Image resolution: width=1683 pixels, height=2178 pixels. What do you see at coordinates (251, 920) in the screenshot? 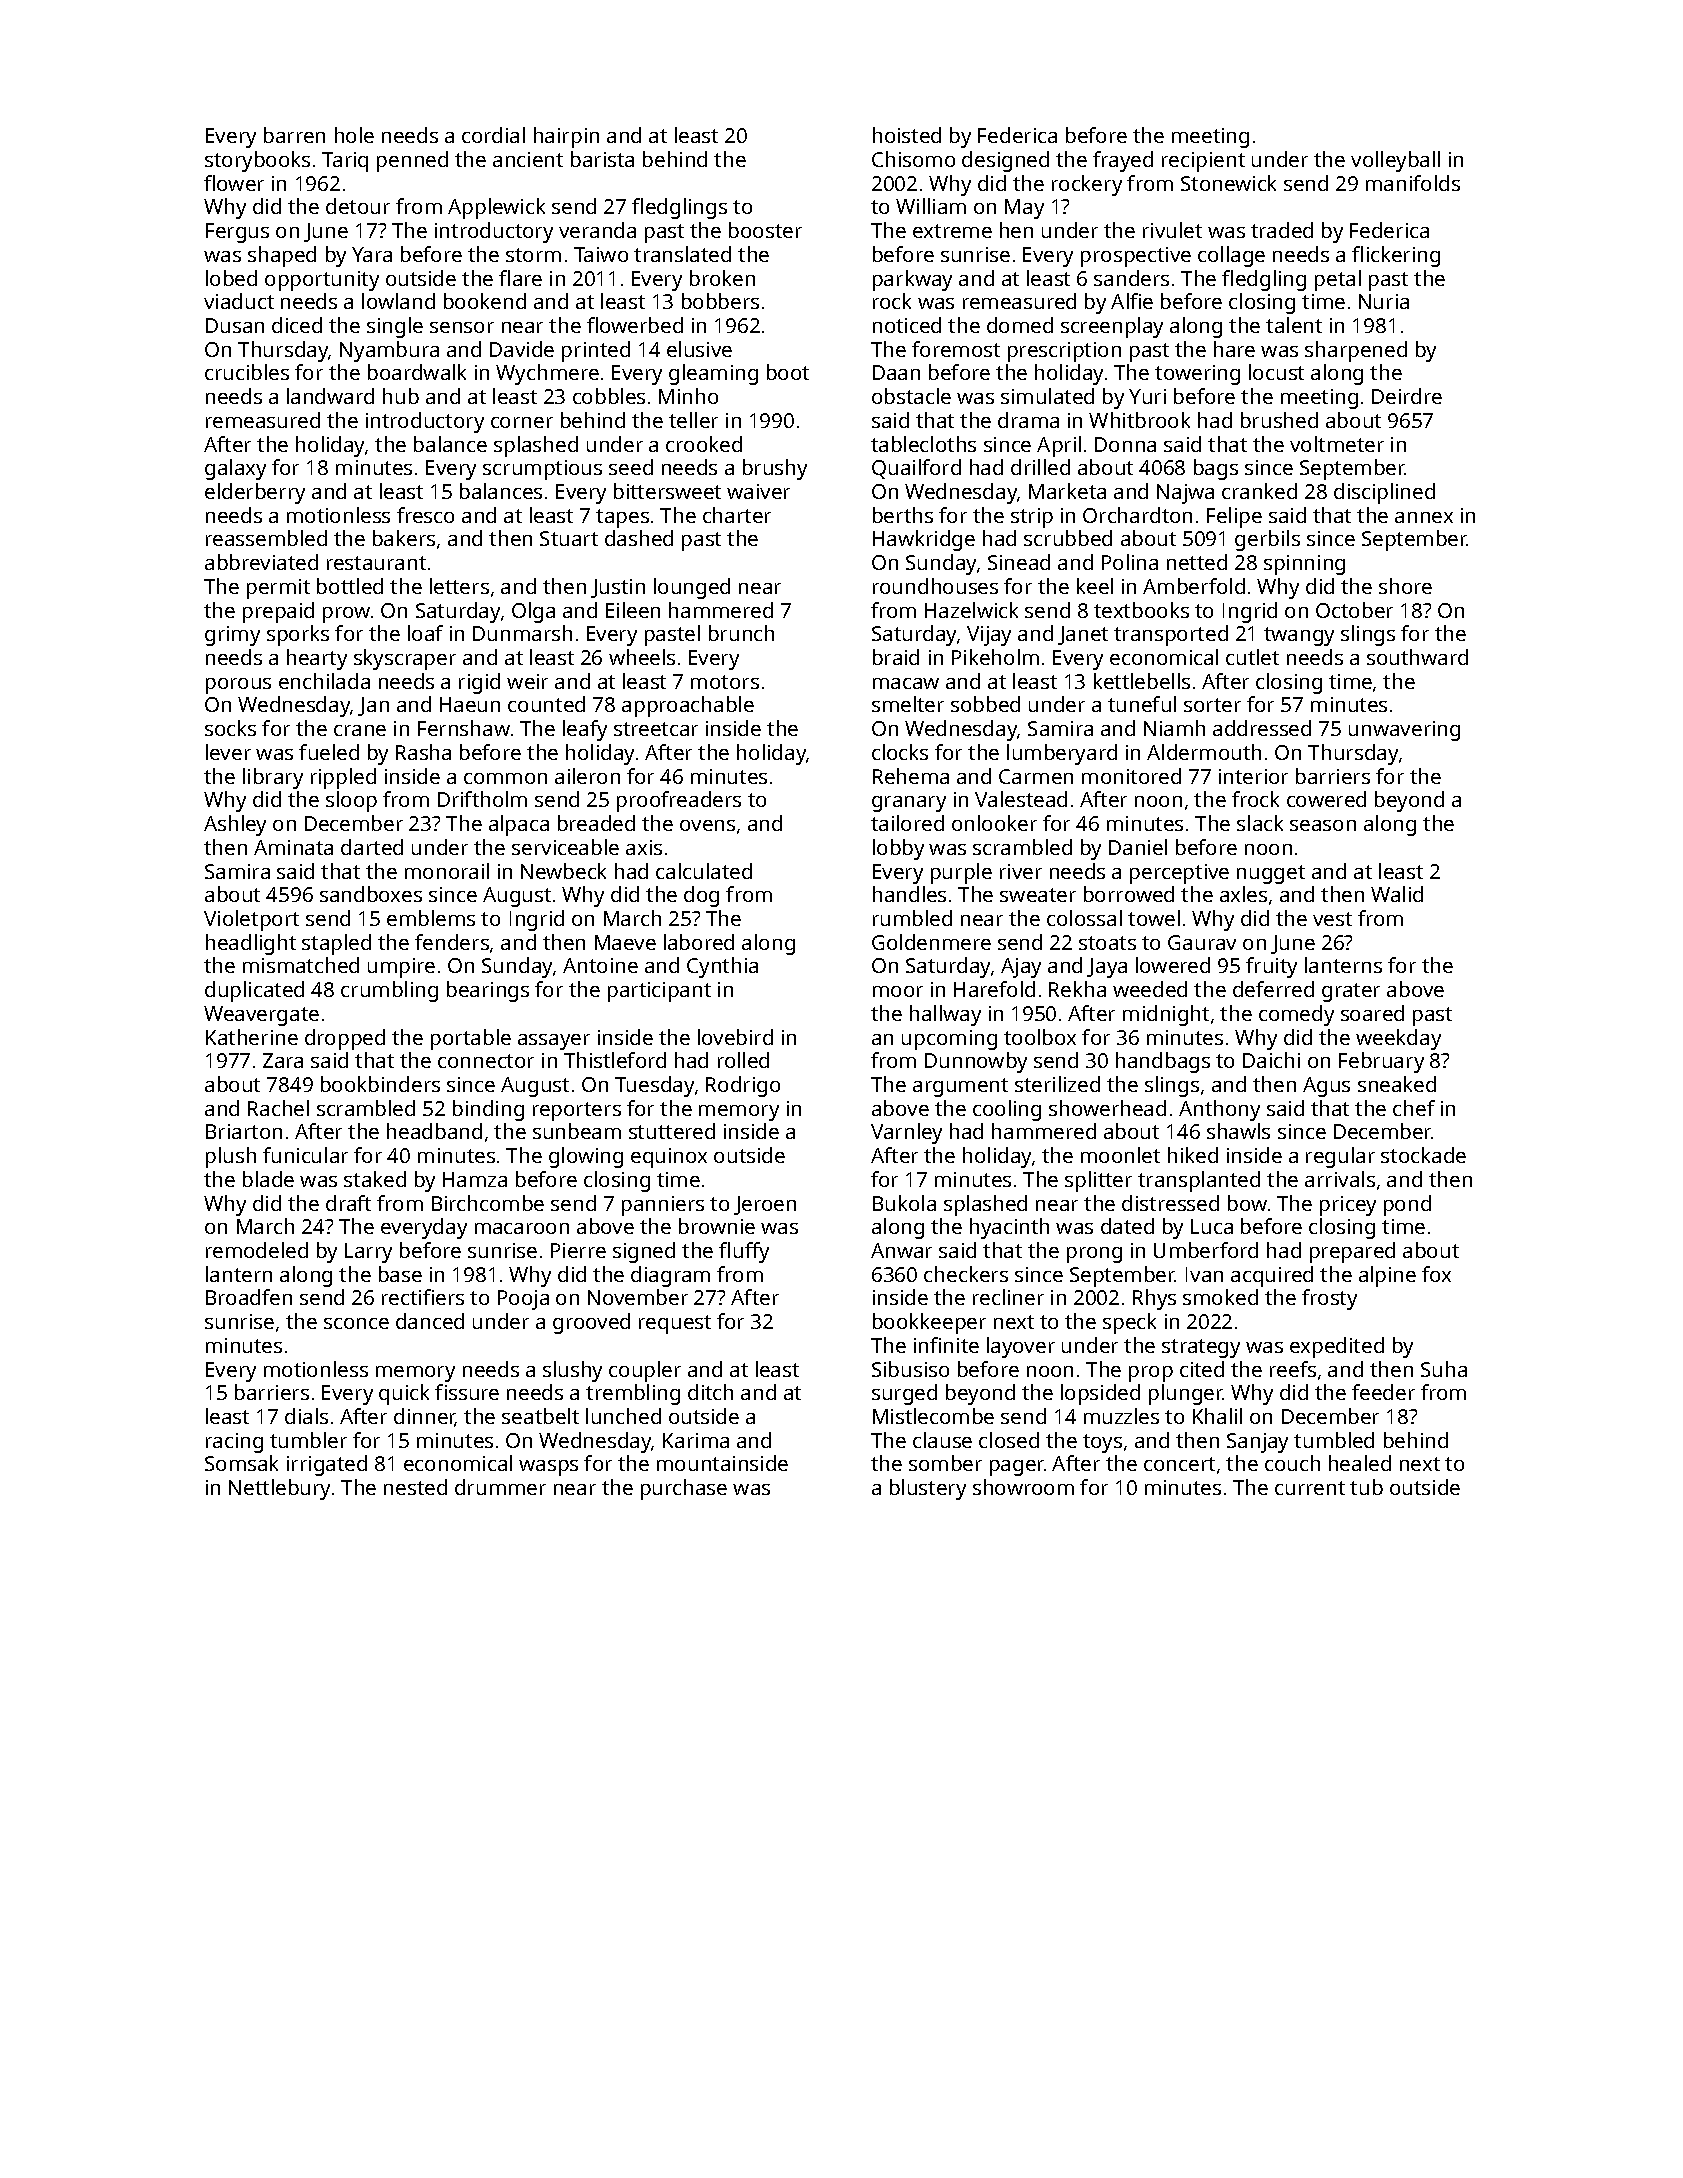
I see `Violetport` at bounding box center [251, 920].
